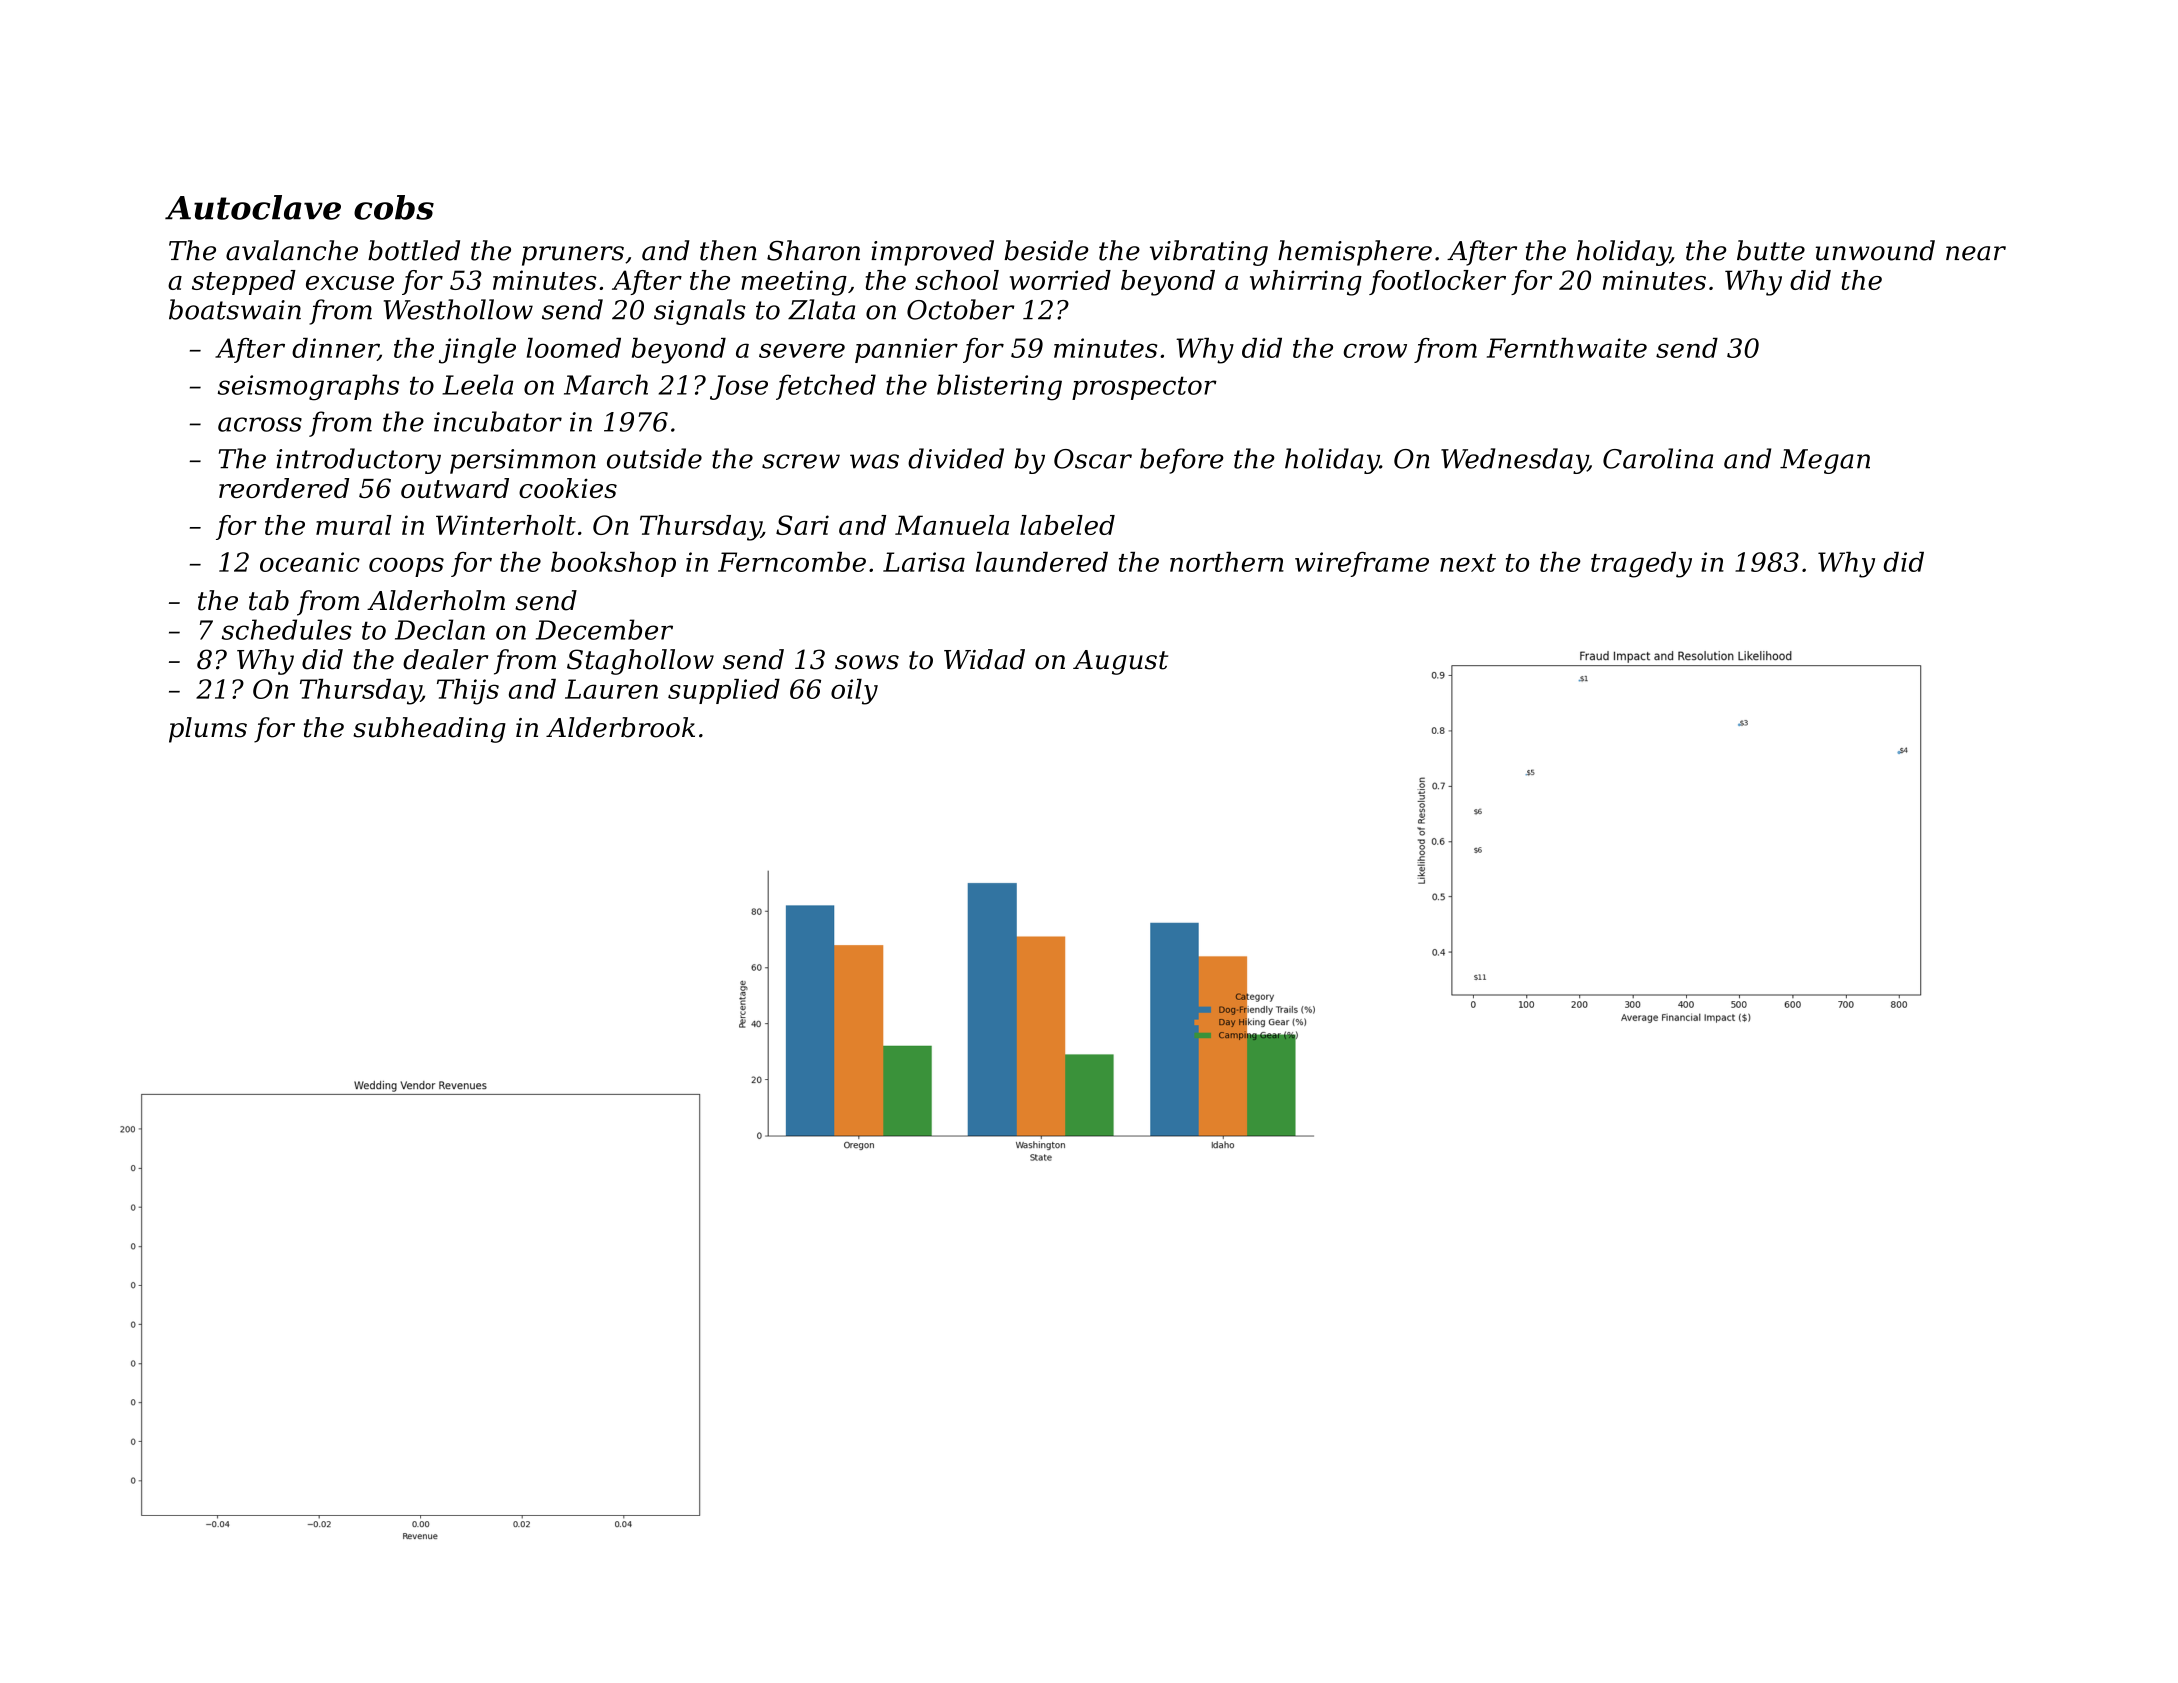 This page has height=1683, width=2178. What do you see at coordinates (802, 525) in the page?
I see `Sari` at bounding box center [802, 525].
